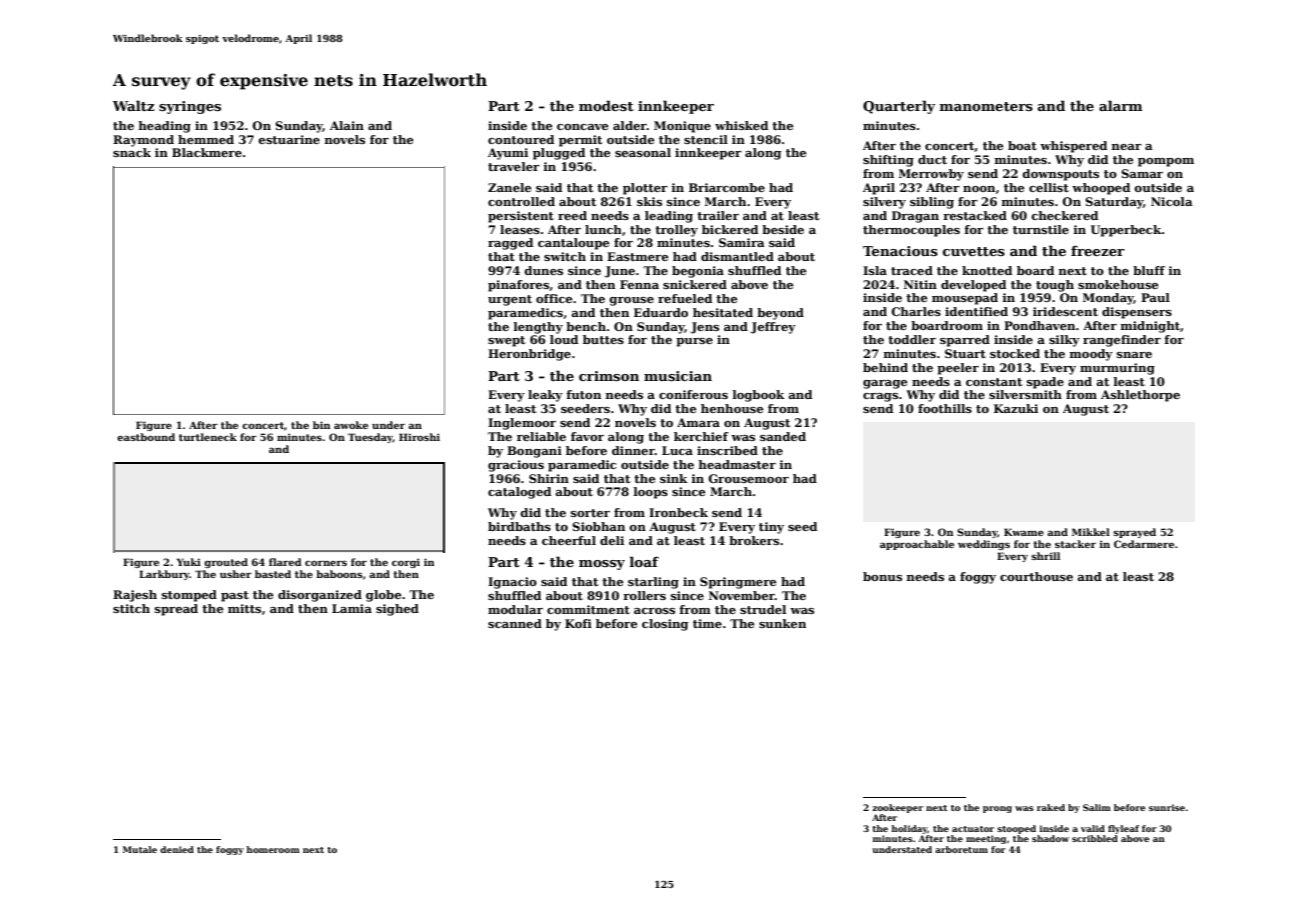 Image resolution: width=1308 pixels, height=924 pixels. I want to click on contoured, so click(521, 139).
